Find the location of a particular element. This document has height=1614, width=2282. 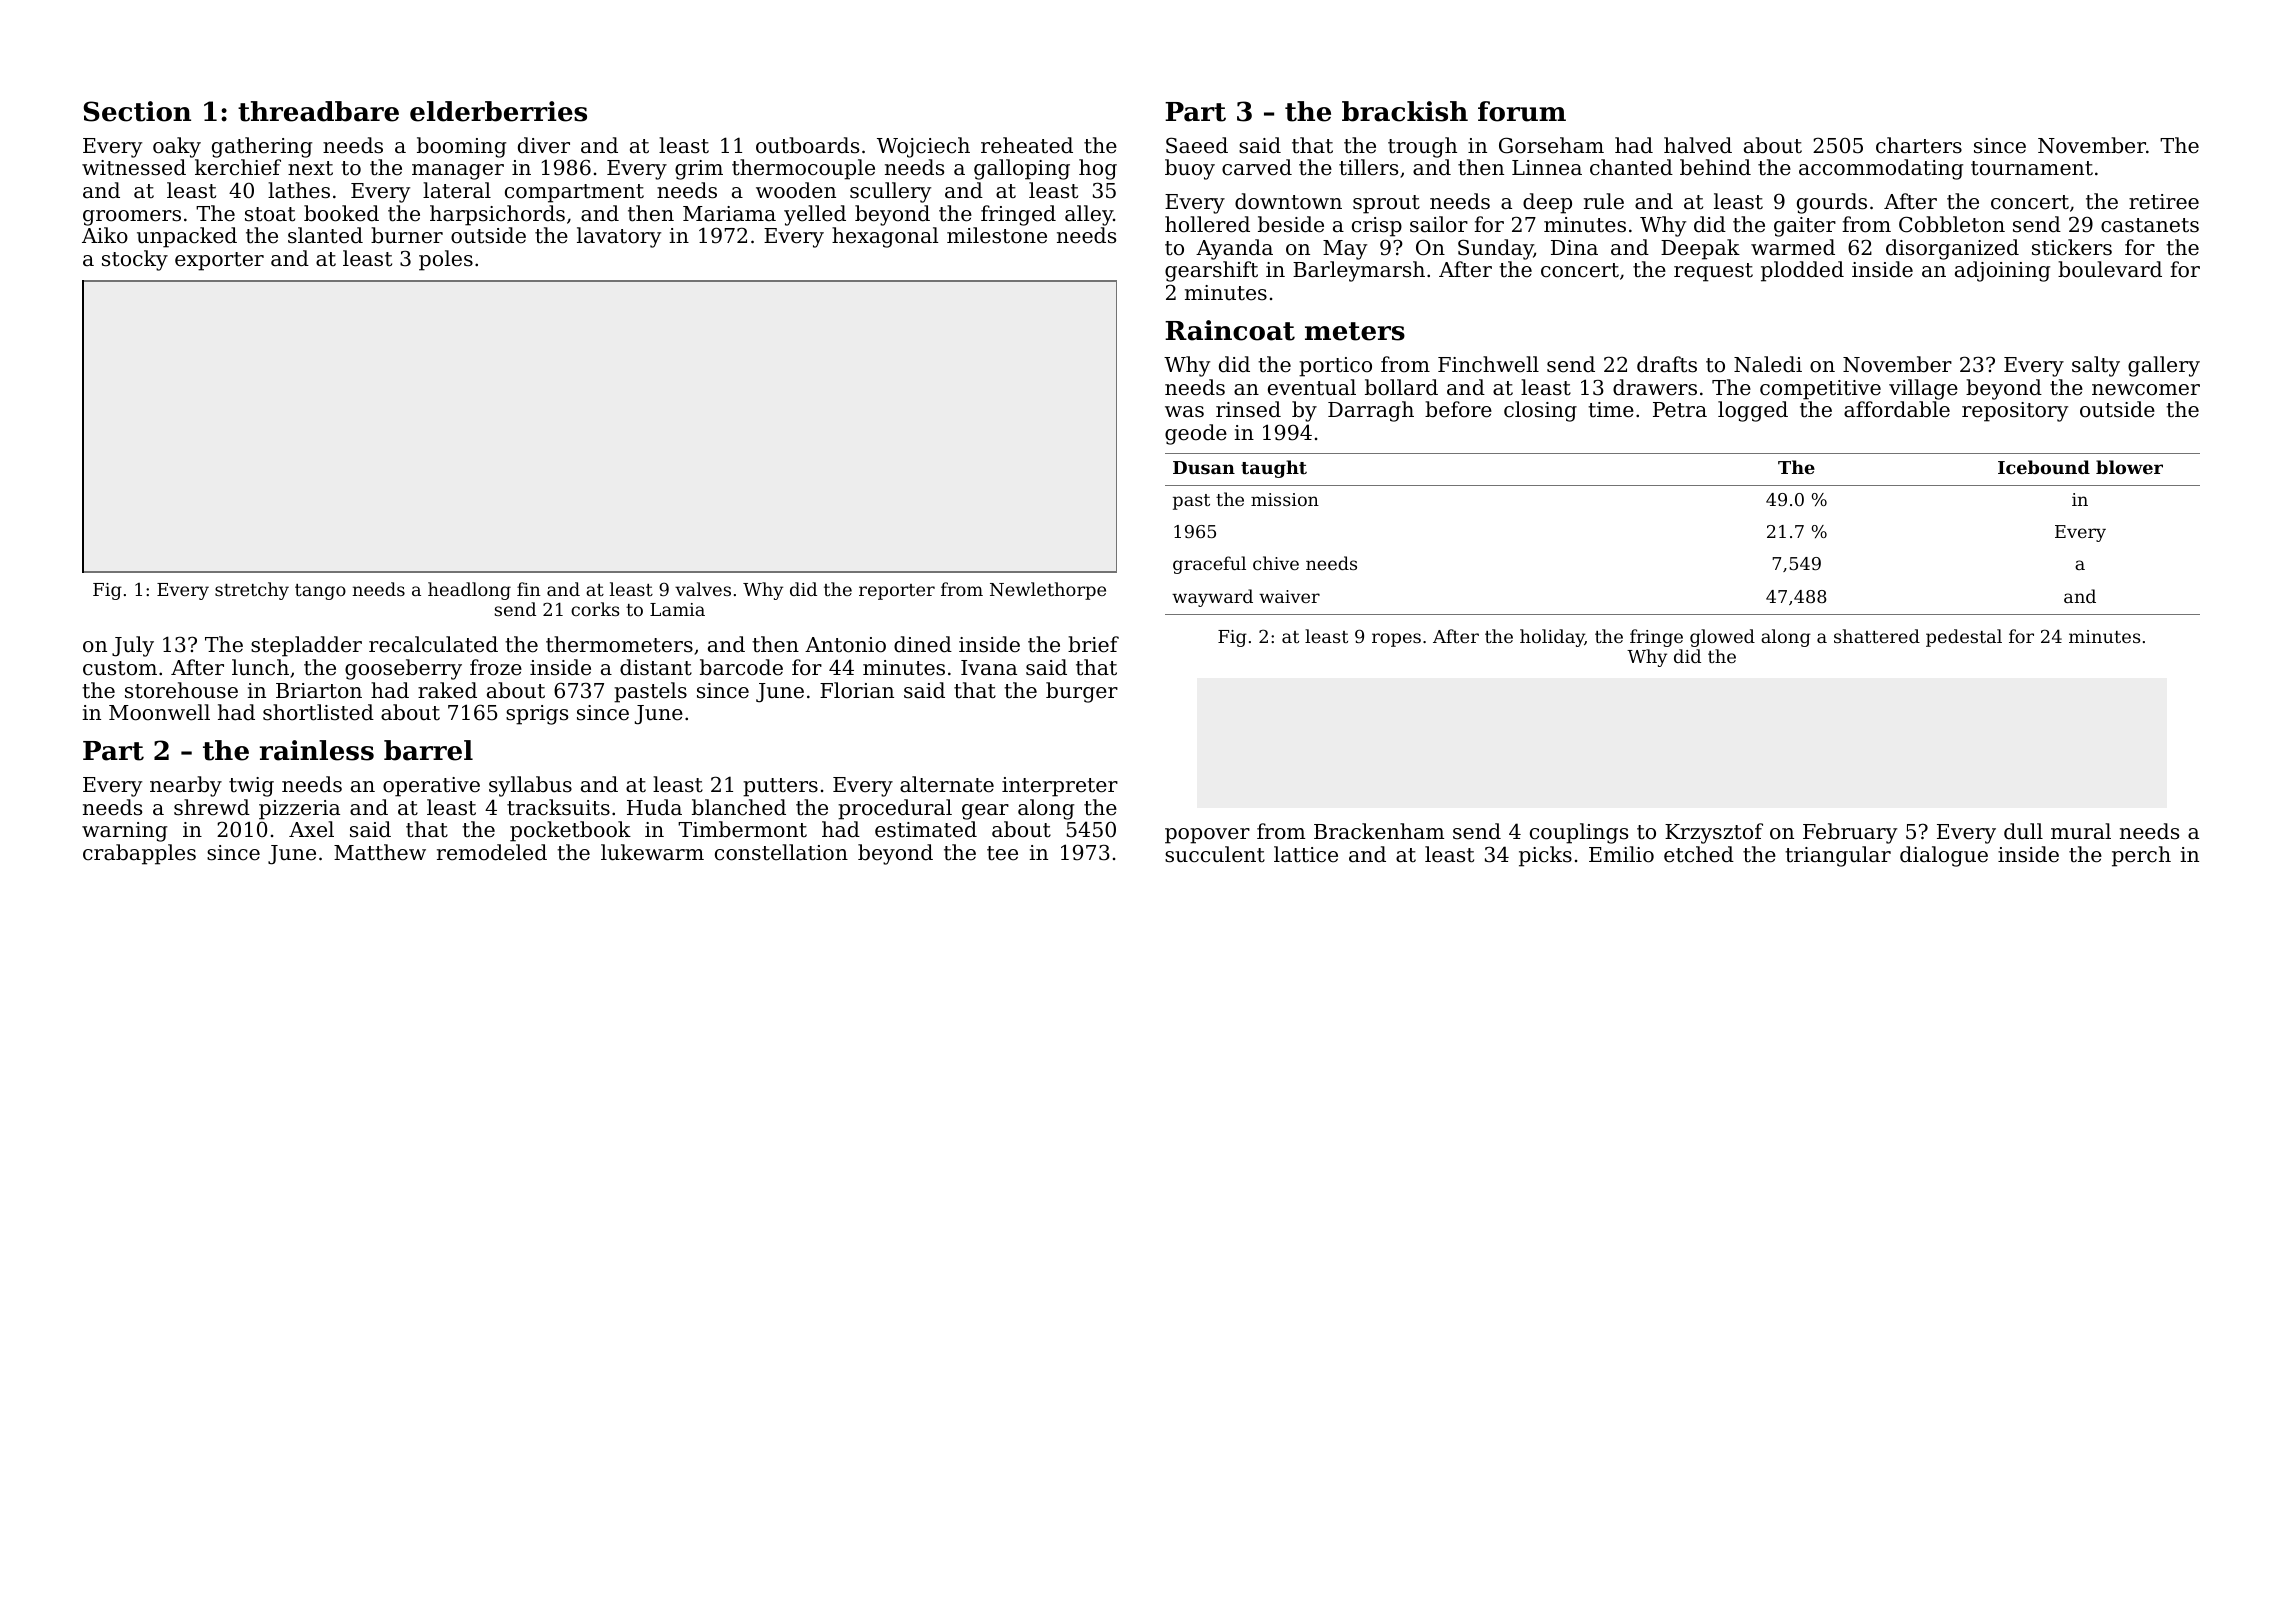

exporter is located at coordinates (219, 261).
